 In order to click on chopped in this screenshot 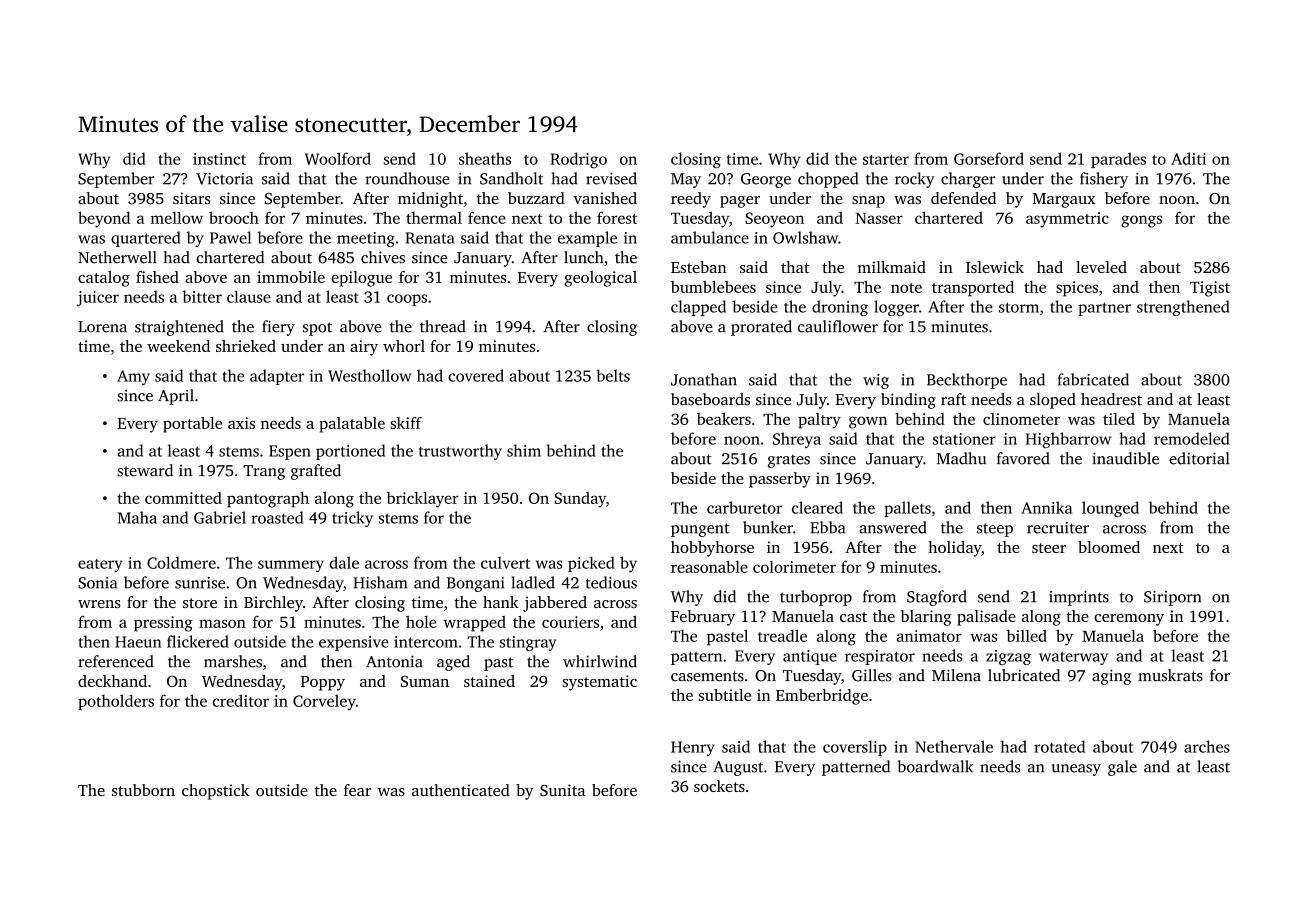, I will do `click(828, 180)`.
